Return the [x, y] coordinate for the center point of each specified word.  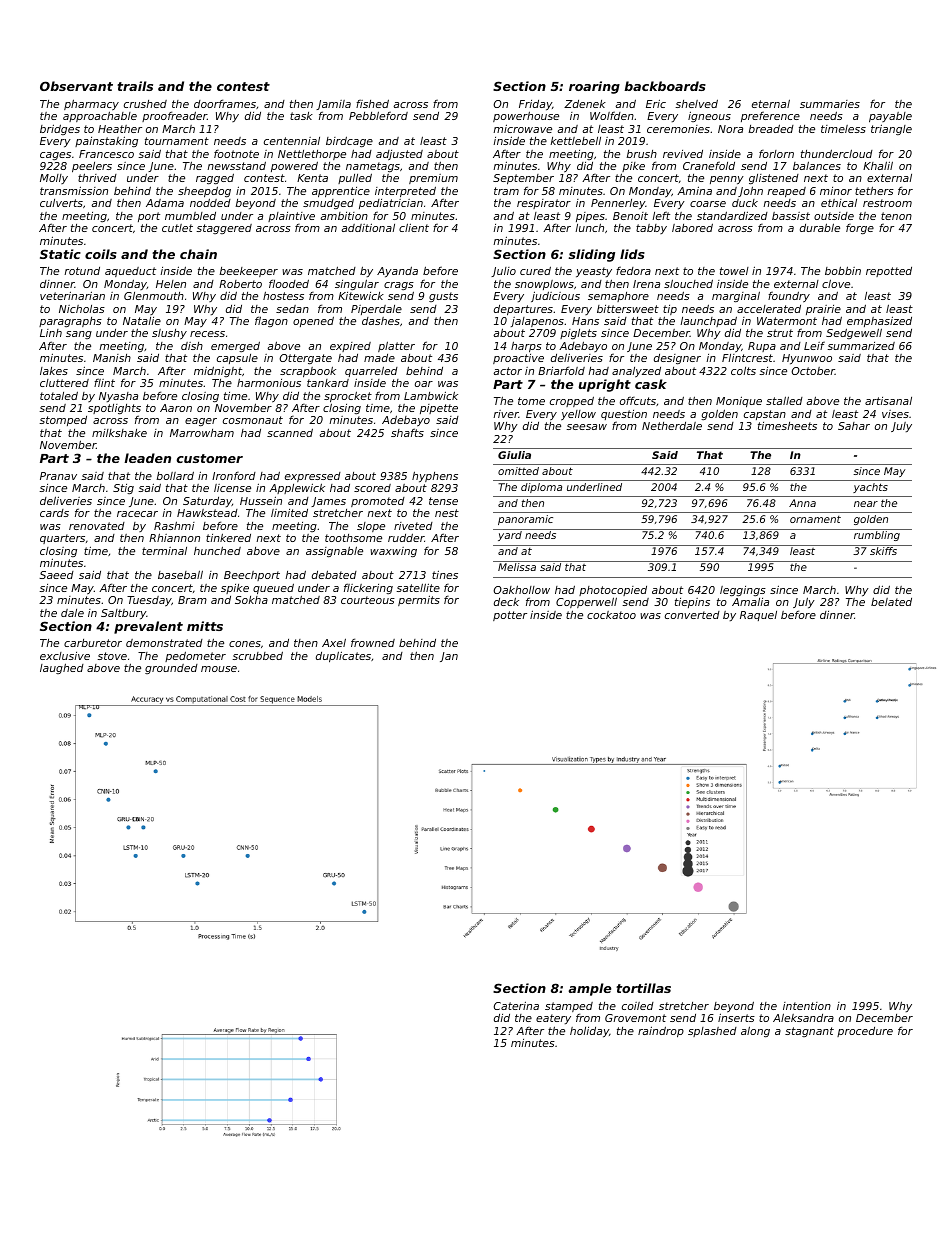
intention [807, 1006]
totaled [59, 395]
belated [891, 601]
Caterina [516, 1005]
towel [734, 271]
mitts [205, 626]
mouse [219, 669]
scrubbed [257, 655]
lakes [54, 371]
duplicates [343, 657]
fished [372, 103]
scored [372, 488]
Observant [76, 86]
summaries [830, 104]
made [379, 358]
